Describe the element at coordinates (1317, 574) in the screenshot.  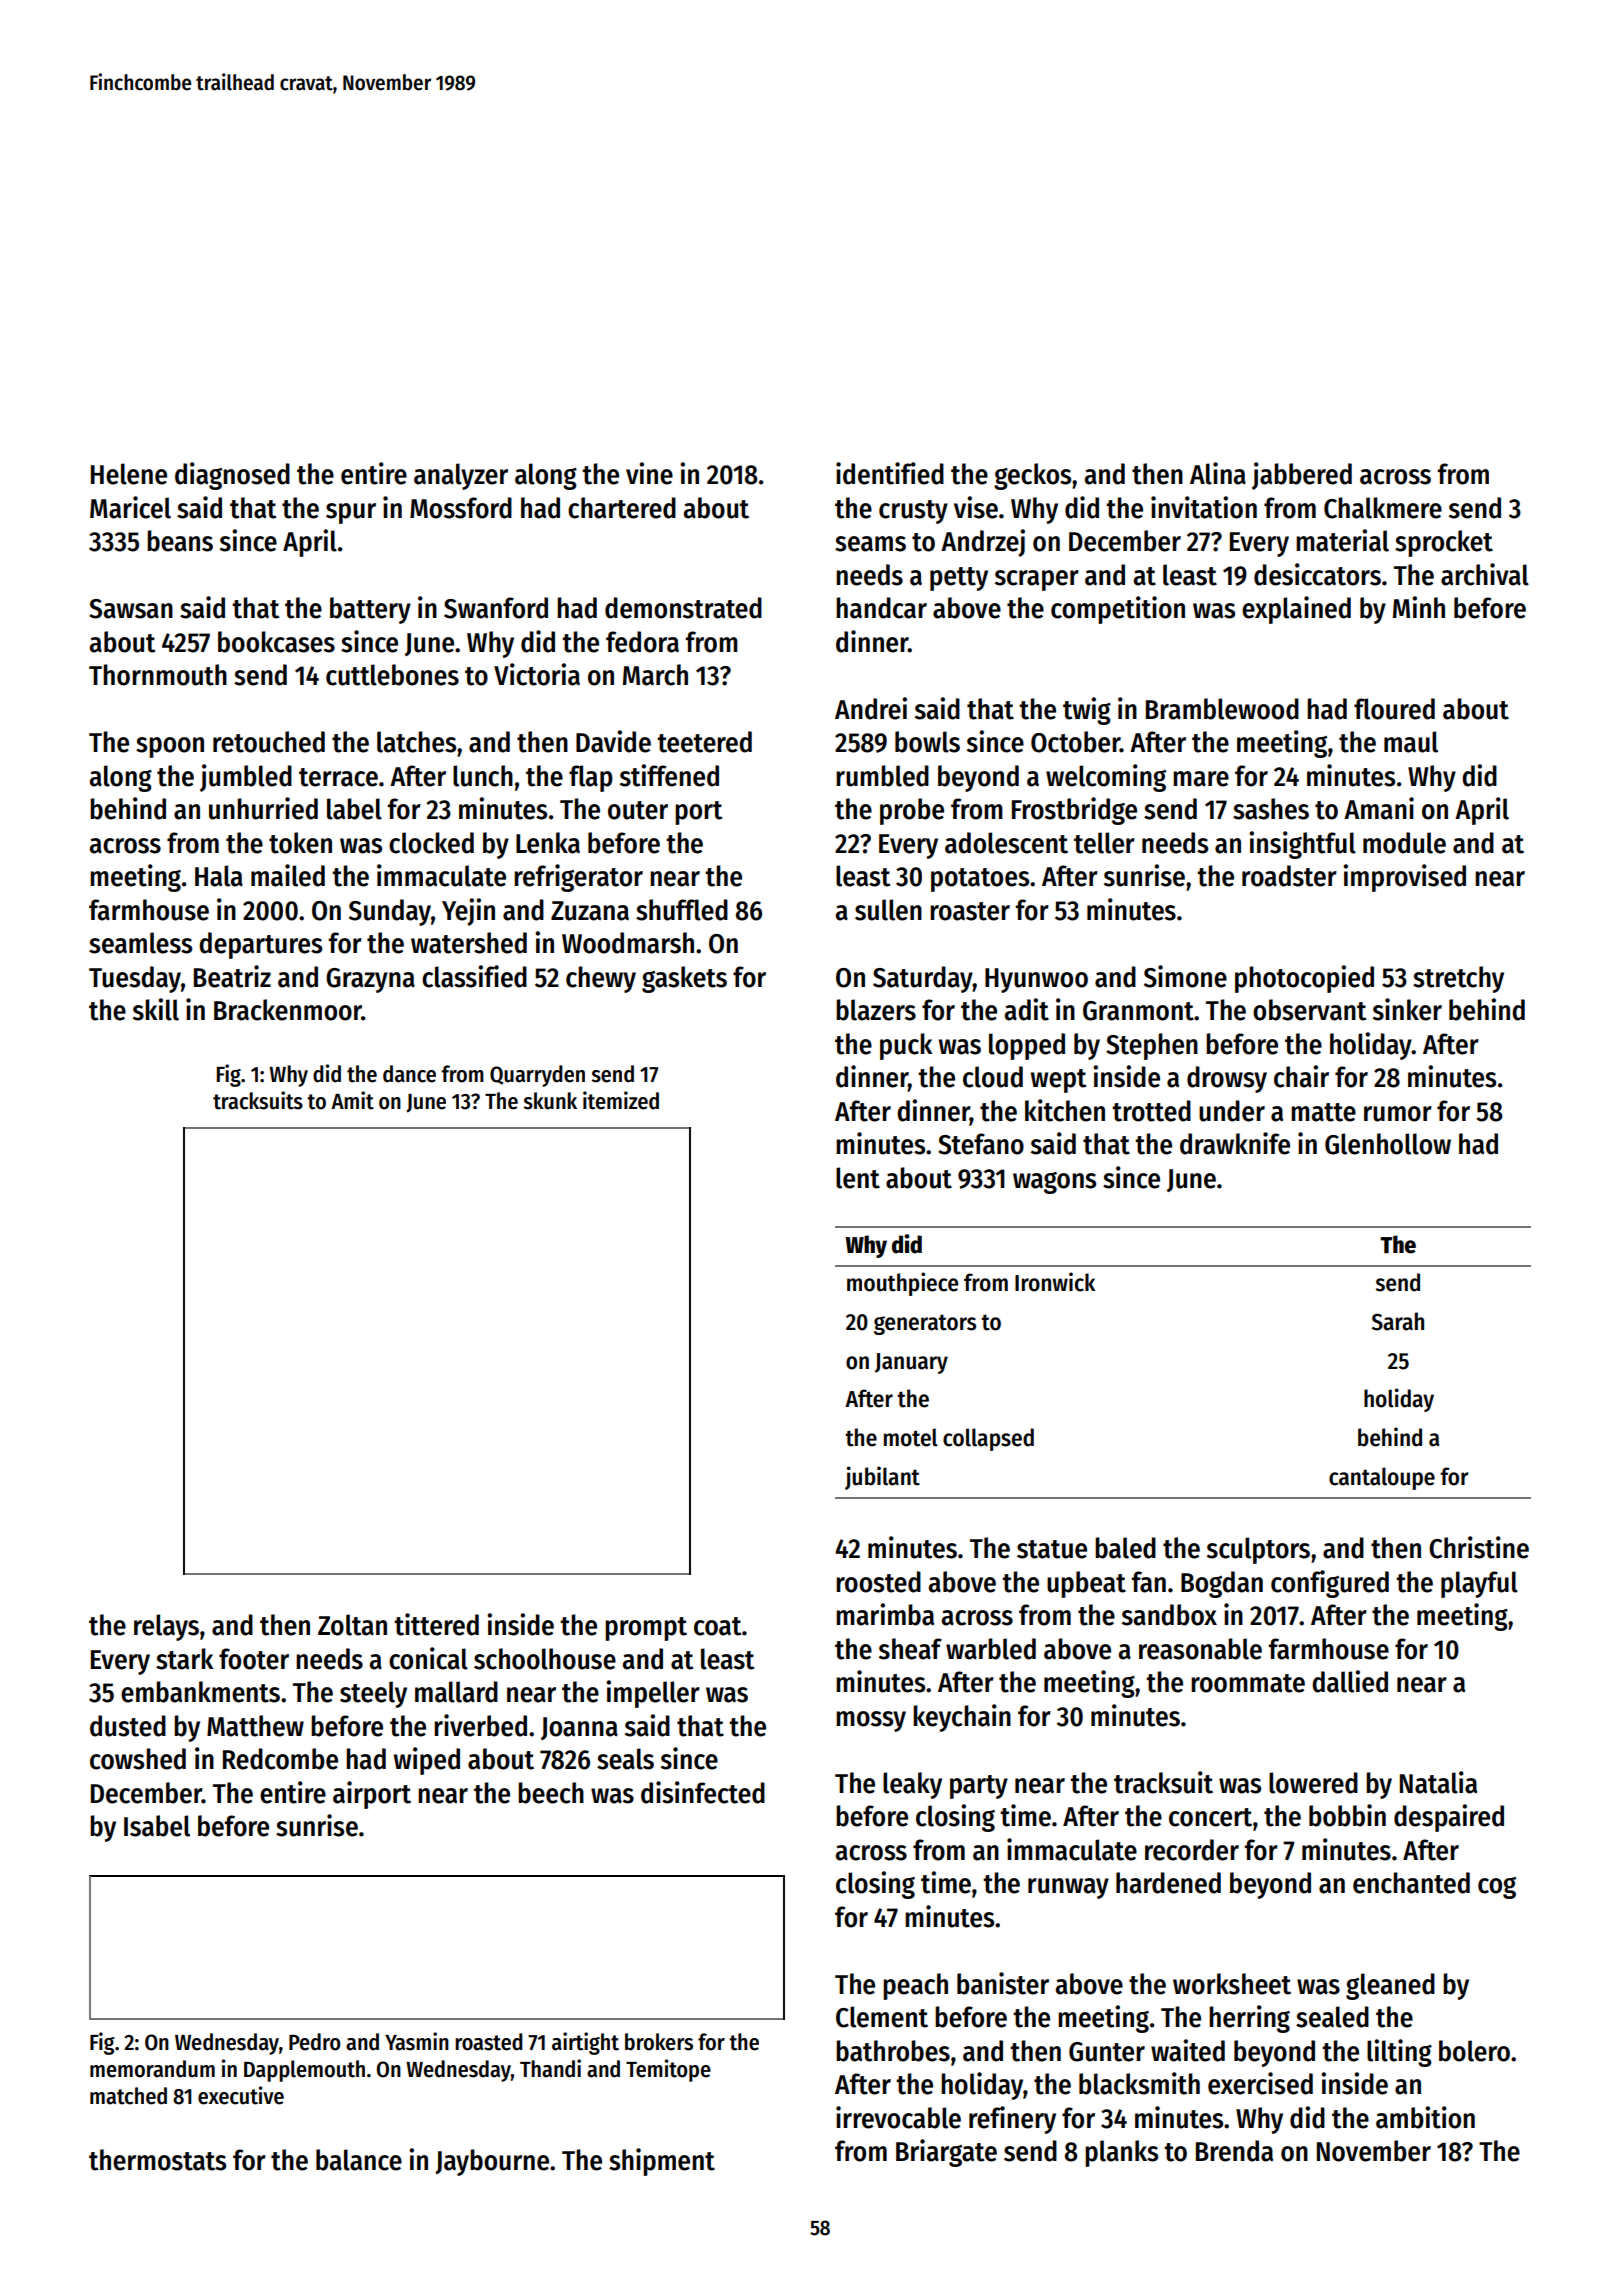
I see `desiccators` at that location.
